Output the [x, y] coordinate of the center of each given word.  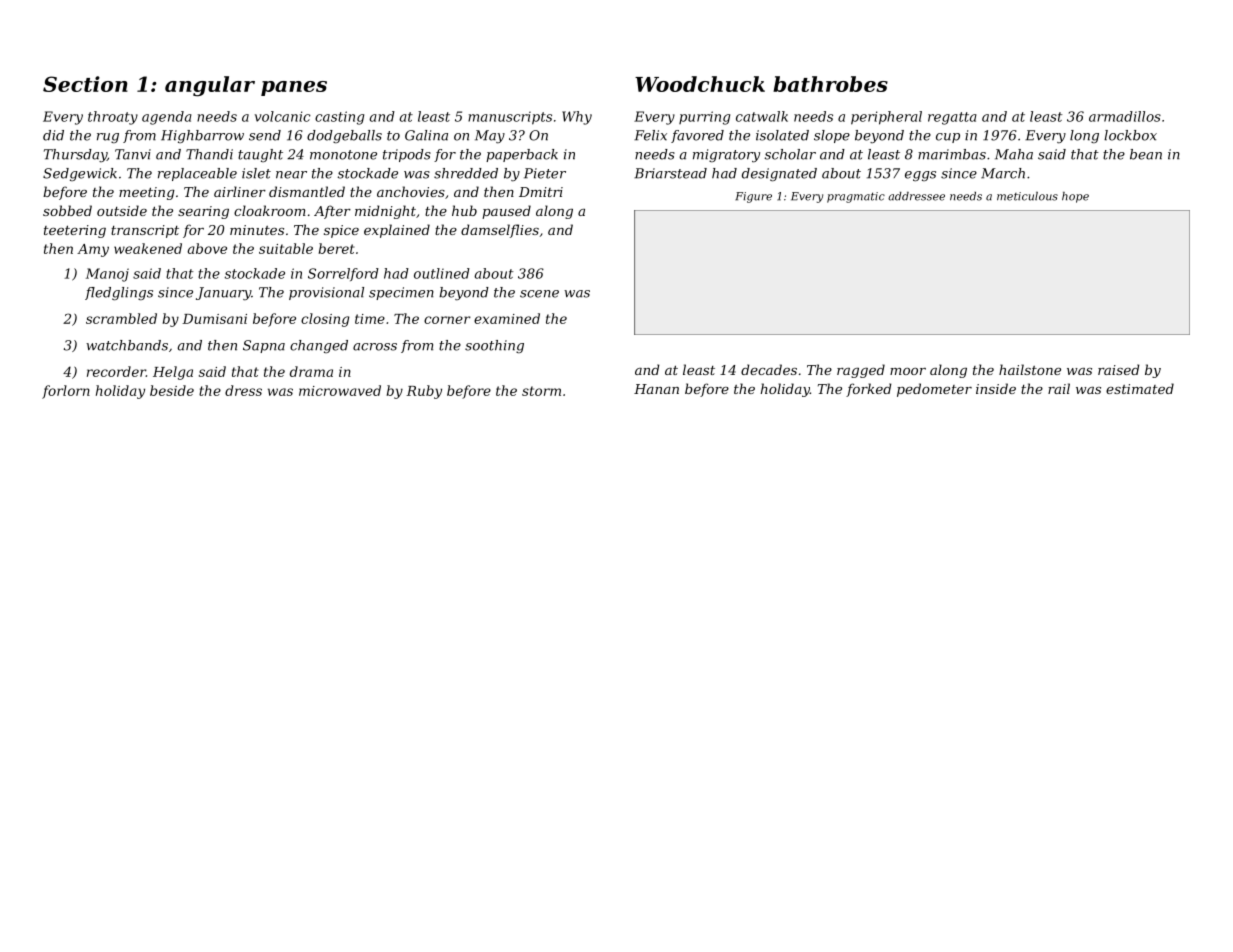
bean [1146, 154]
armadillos [1125, 116]
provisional [326, 293]
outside [122, 210]
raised [1119, 369]
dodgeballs [344, 136]
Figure [753, 197]
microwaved [340, 390]
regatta [952, 118]
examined [507, 318]
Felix [650, 135]
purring [704, 118]
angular [210, 86]
